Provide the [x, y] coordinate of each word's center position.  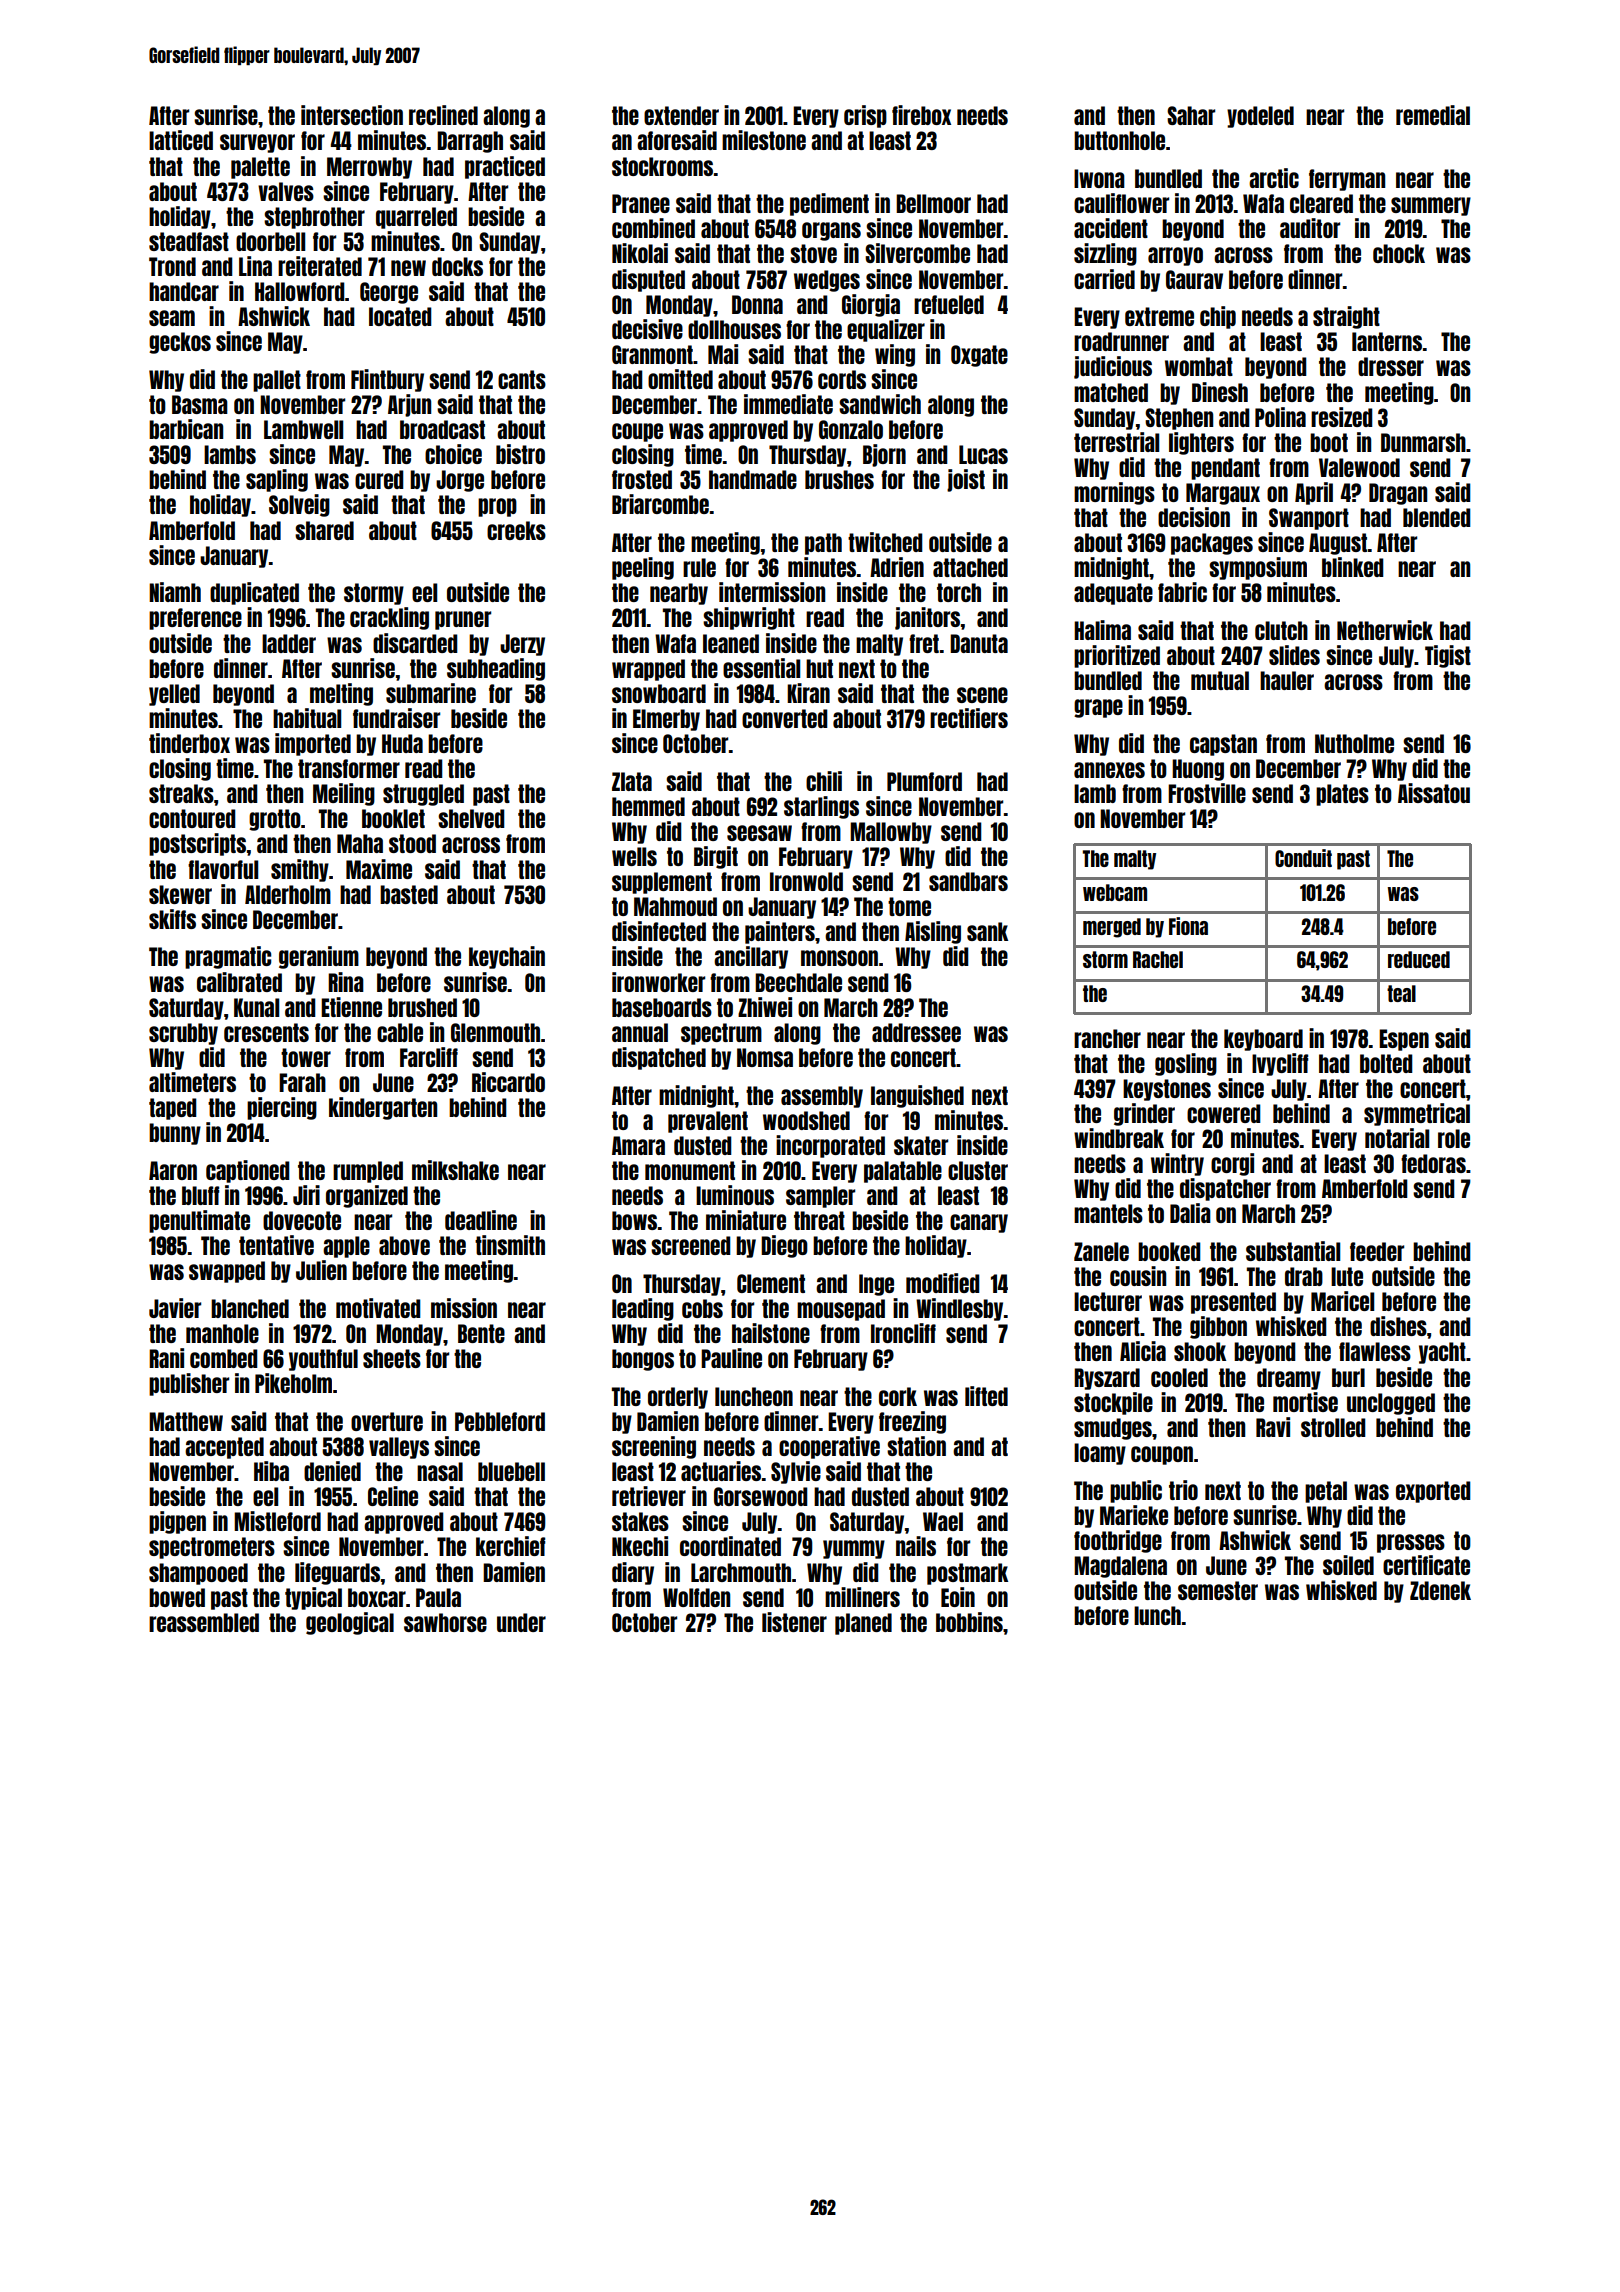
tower [306, 1057]
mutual [1220, 680]
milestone [764, 140]
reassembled [204, 1622]
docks [457, 266]
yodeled [1260, 117]
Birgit [716, 857]
